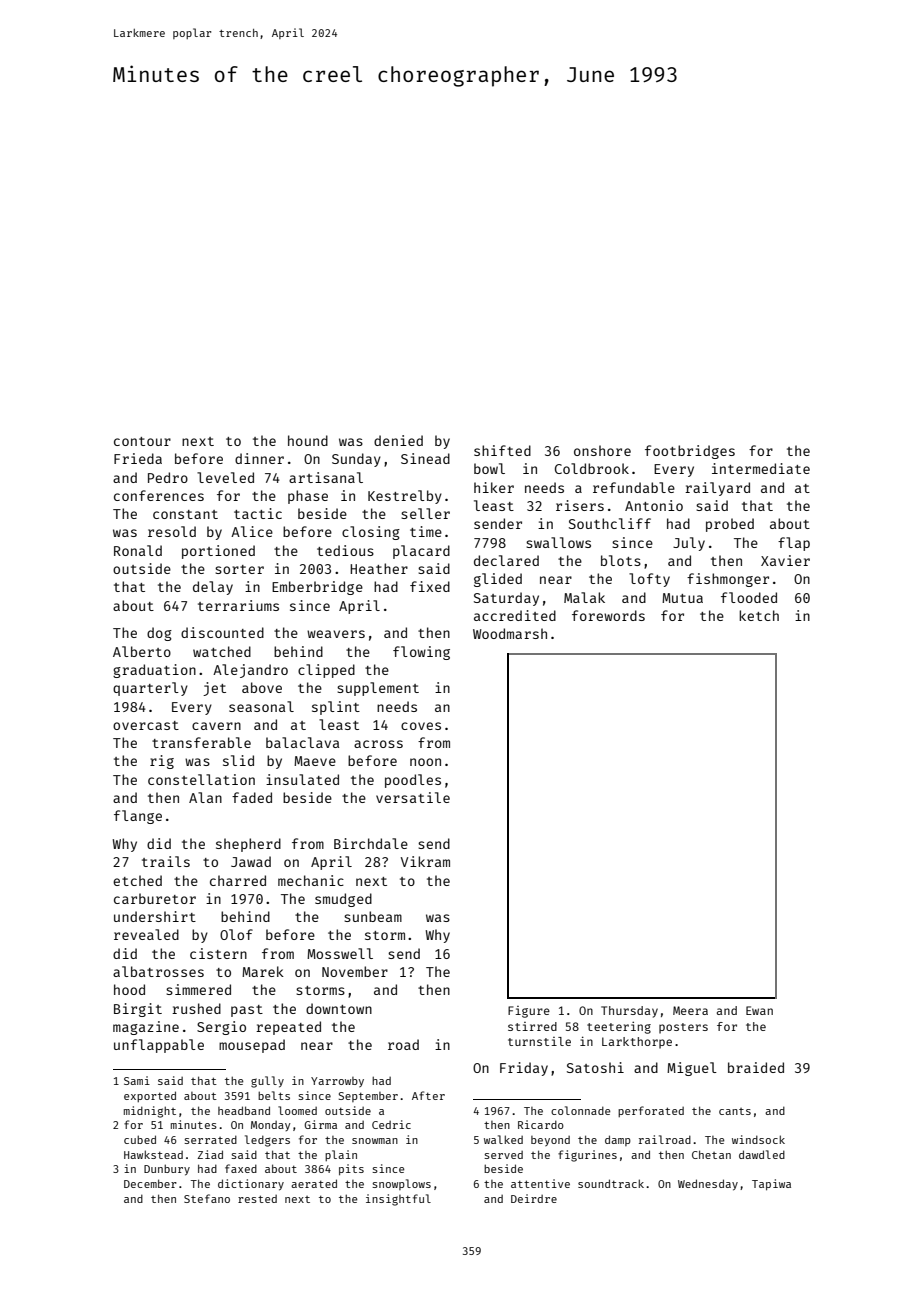 The width and height of the screenshot is (924, 1308). Describe the element at coordinates (166, 861) in the screenshot. I see `trails` at that location.
